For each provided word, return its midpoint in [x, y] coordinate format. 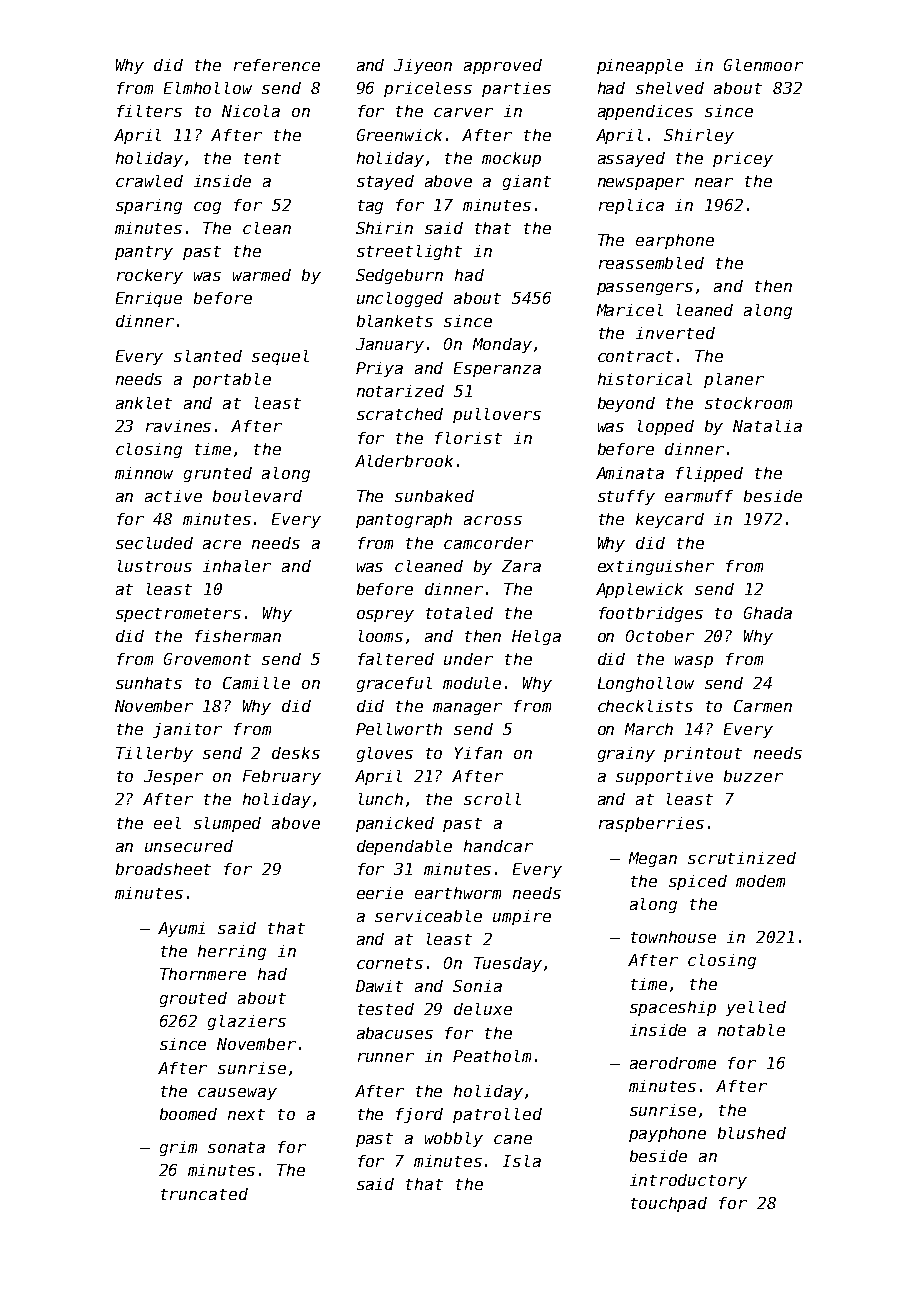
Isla [522, 1161]
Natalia [767, 426]
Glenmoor [763, 65]
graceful [394, 684]
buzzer [753, 776]
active [173, 496]
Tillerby [154, 754]
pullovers [497, 415]
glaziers [247, 1022]
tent [262, 158]
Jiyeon [423, 66]
